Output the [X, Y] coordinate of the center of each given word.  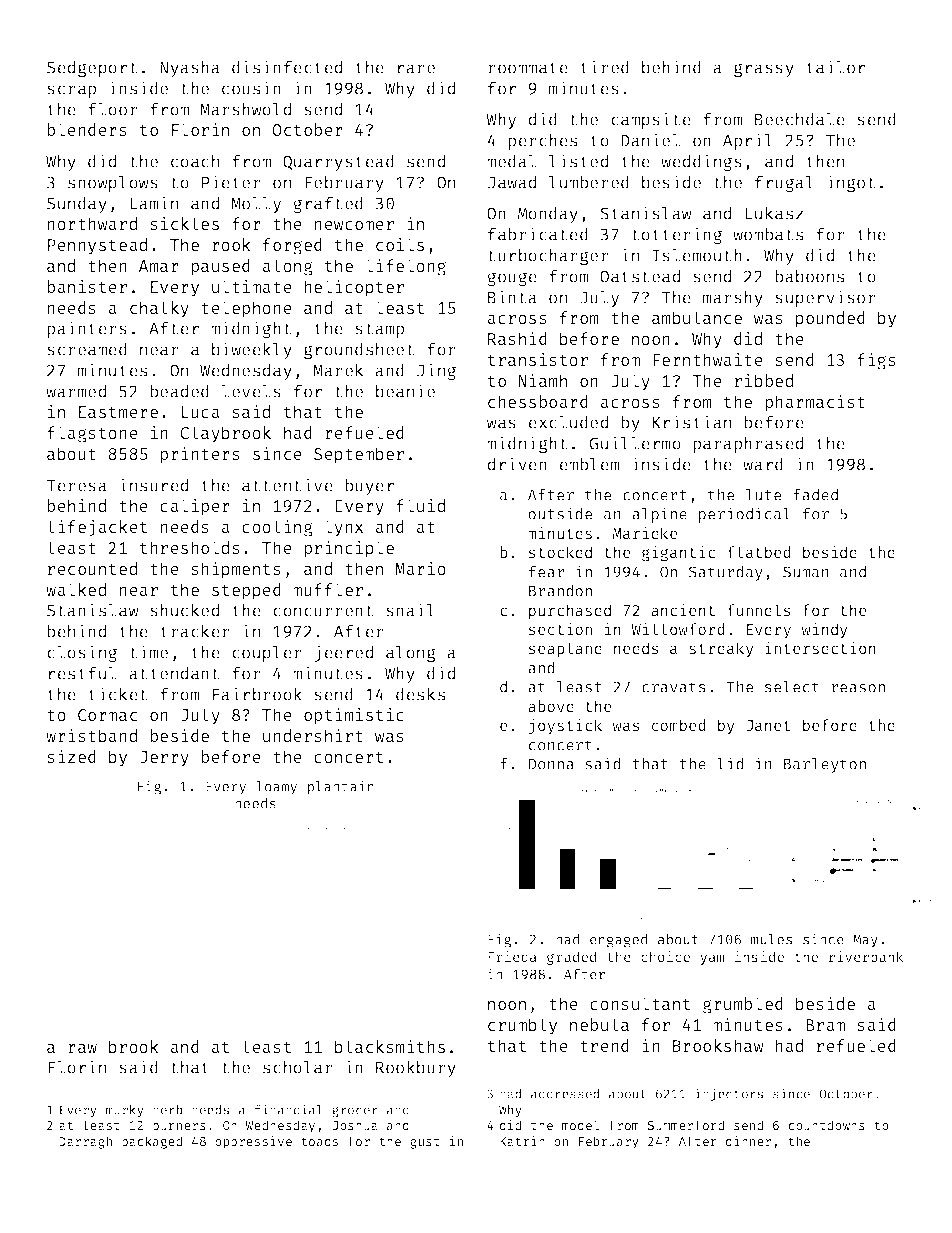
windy [825, 631]
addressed [565, 1094]
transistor [538, 359]
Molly [256, 205]
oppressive [253, 1142]
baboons [809, 276]
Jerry [164, 759]
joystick [565, 727]
